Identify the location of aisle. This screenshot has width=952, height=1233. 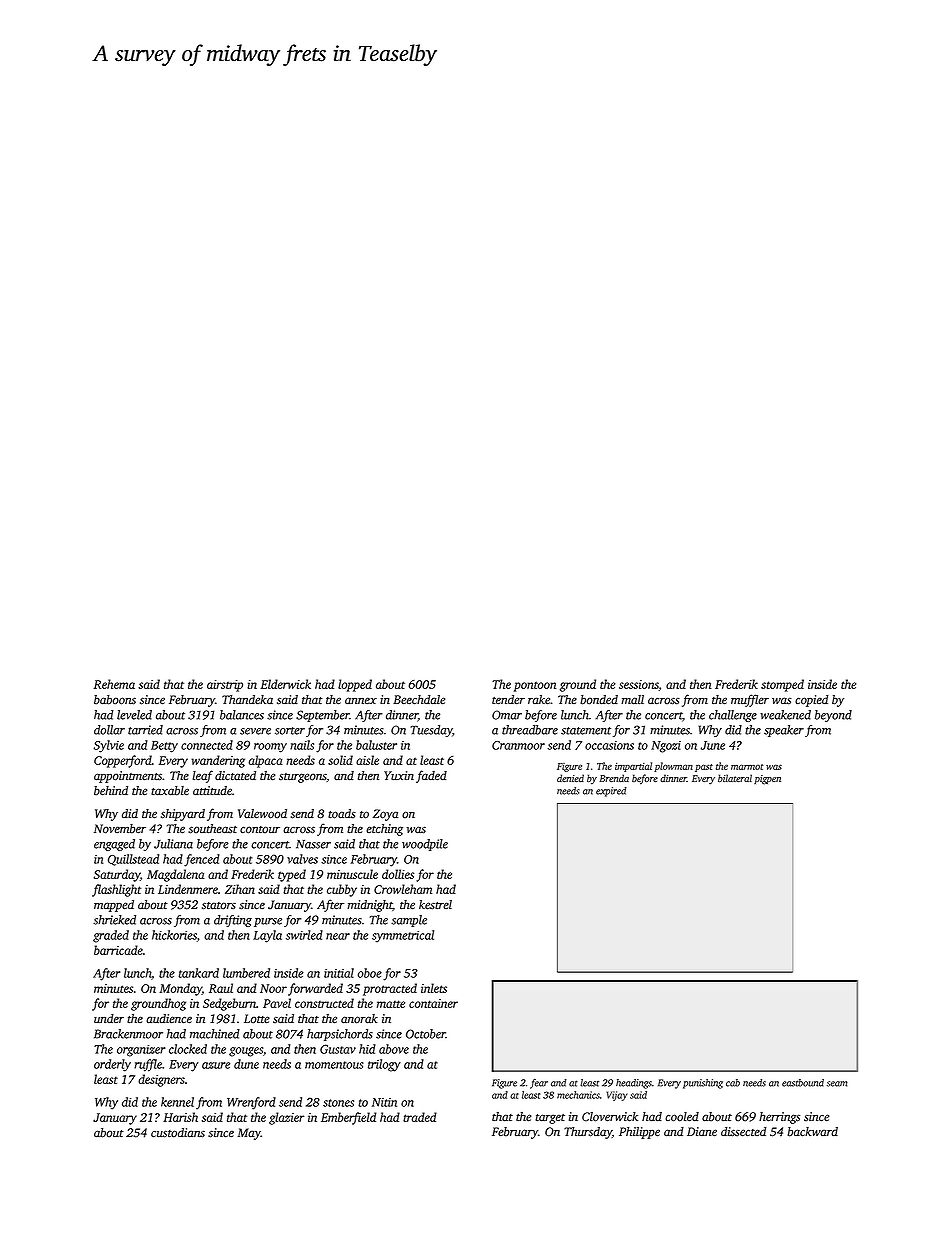
(367, 760).
